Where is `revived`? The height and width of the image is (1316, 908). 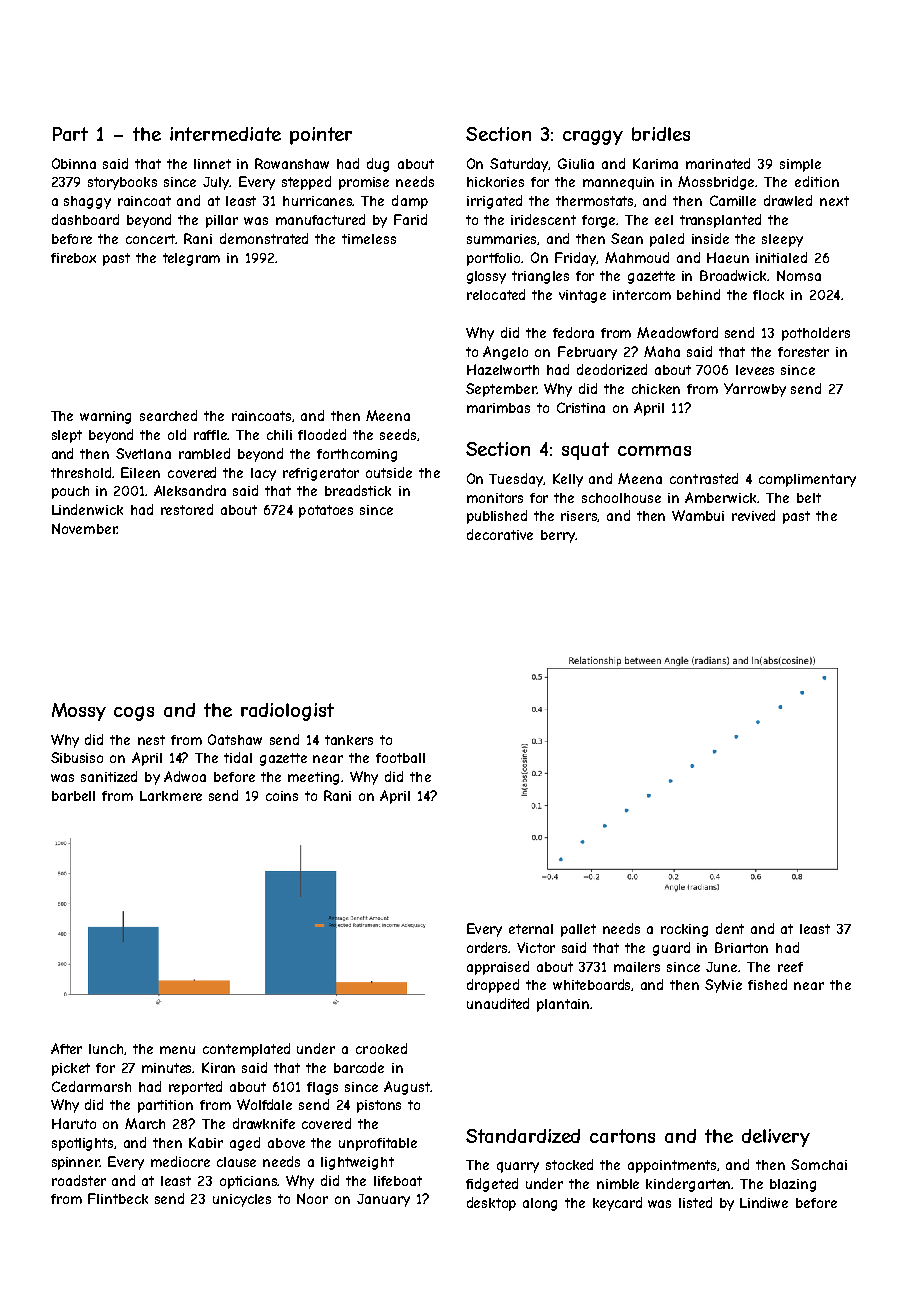 revived is located at coordinates (753, 515).
